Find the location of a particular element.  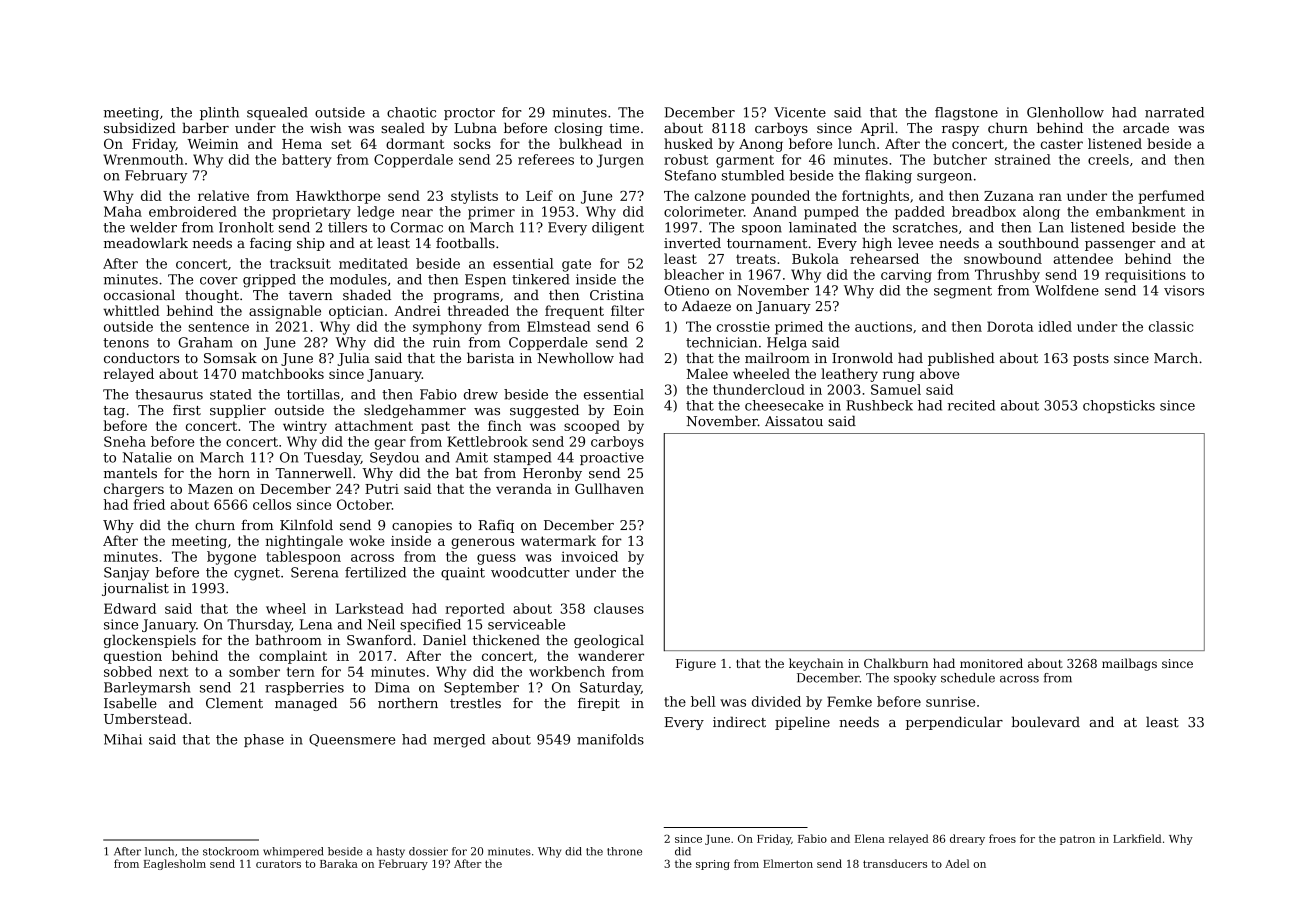

chopsticks is located at coordinates (1119, 406).
